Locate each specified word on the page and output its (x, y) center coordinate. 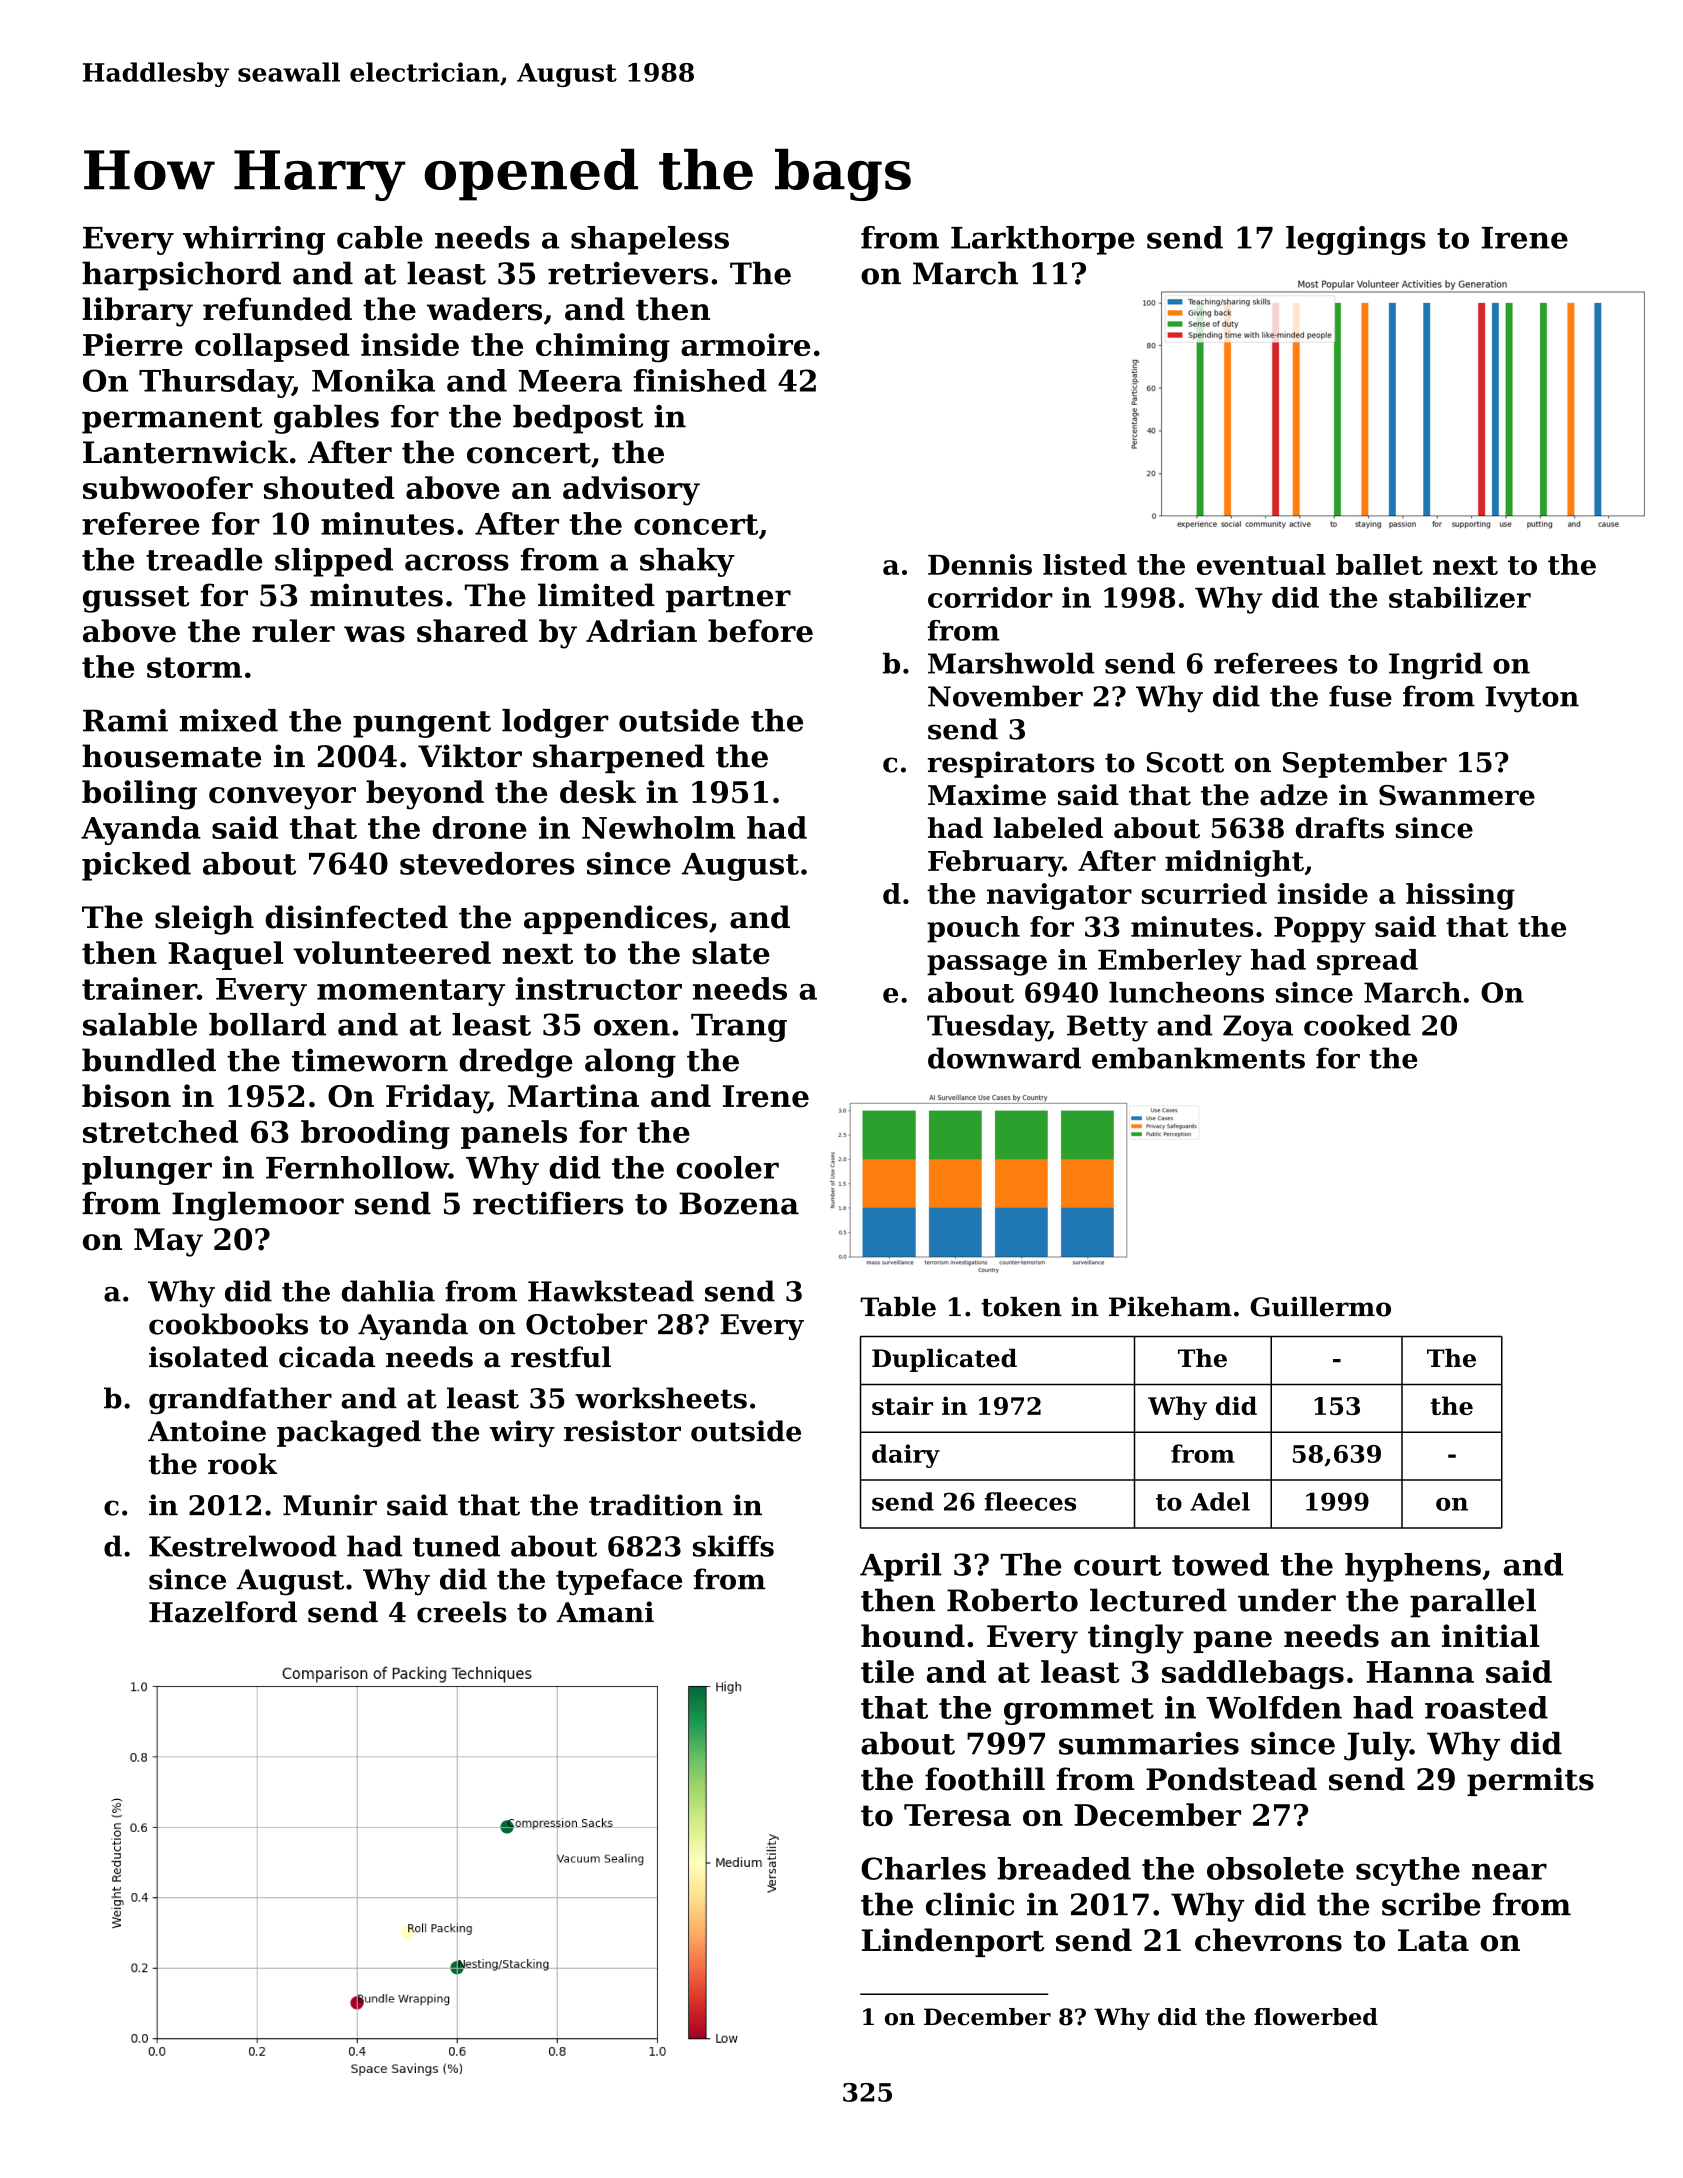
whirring (254, 240)
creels (461, 1612)
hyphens (1413, 1567)
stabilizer (1460, 597)
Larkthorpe (1043, 240)
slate (731, 952)
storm (194, 667)
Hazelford (223, 1612)
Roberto (1012, 1600)
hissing (1460, 896)
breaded (1064, 1868)
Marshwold (1011, 663)
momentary (411, 992)
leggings (1356, 240)
